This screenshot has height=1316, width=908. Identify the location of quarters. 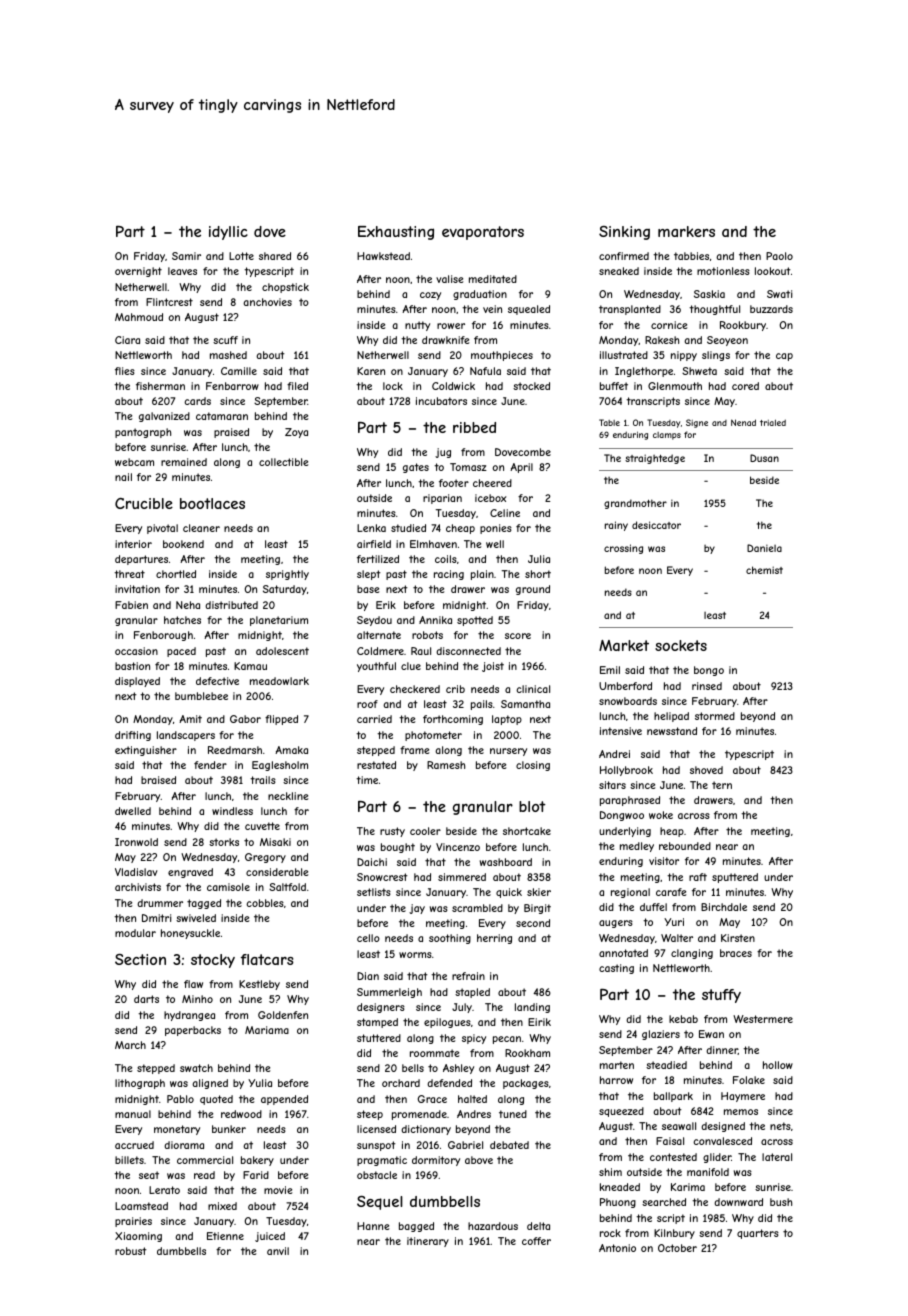
(758, 1234).
